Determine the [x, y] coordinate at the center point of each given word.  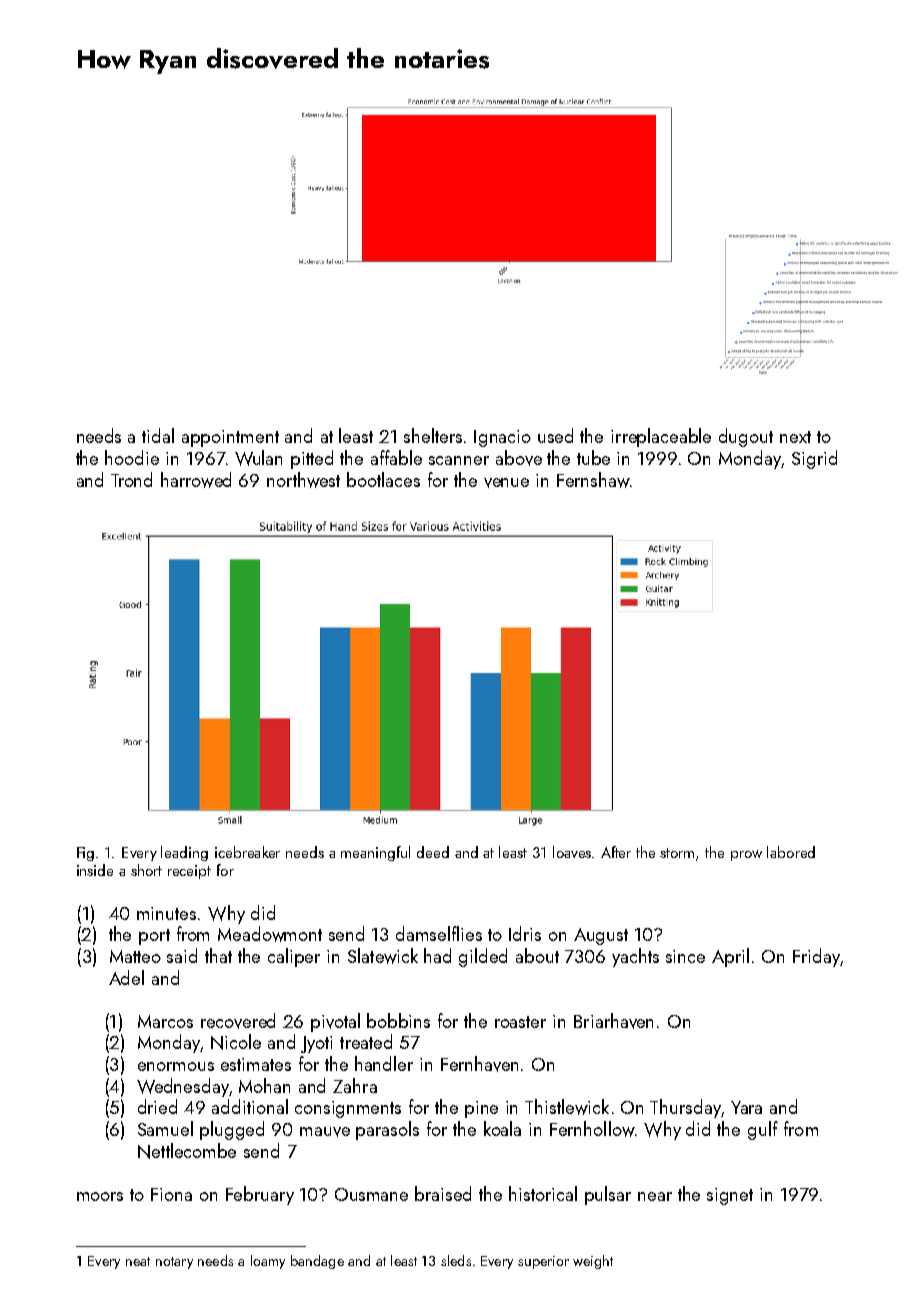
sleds [456, 1260]
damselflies [439, 933]
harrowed [196, 480]
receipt [189, 872]
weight [593, 1262]
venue [506, 483]
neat [138, 1261]
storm [677, 853]
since [685, 956]
